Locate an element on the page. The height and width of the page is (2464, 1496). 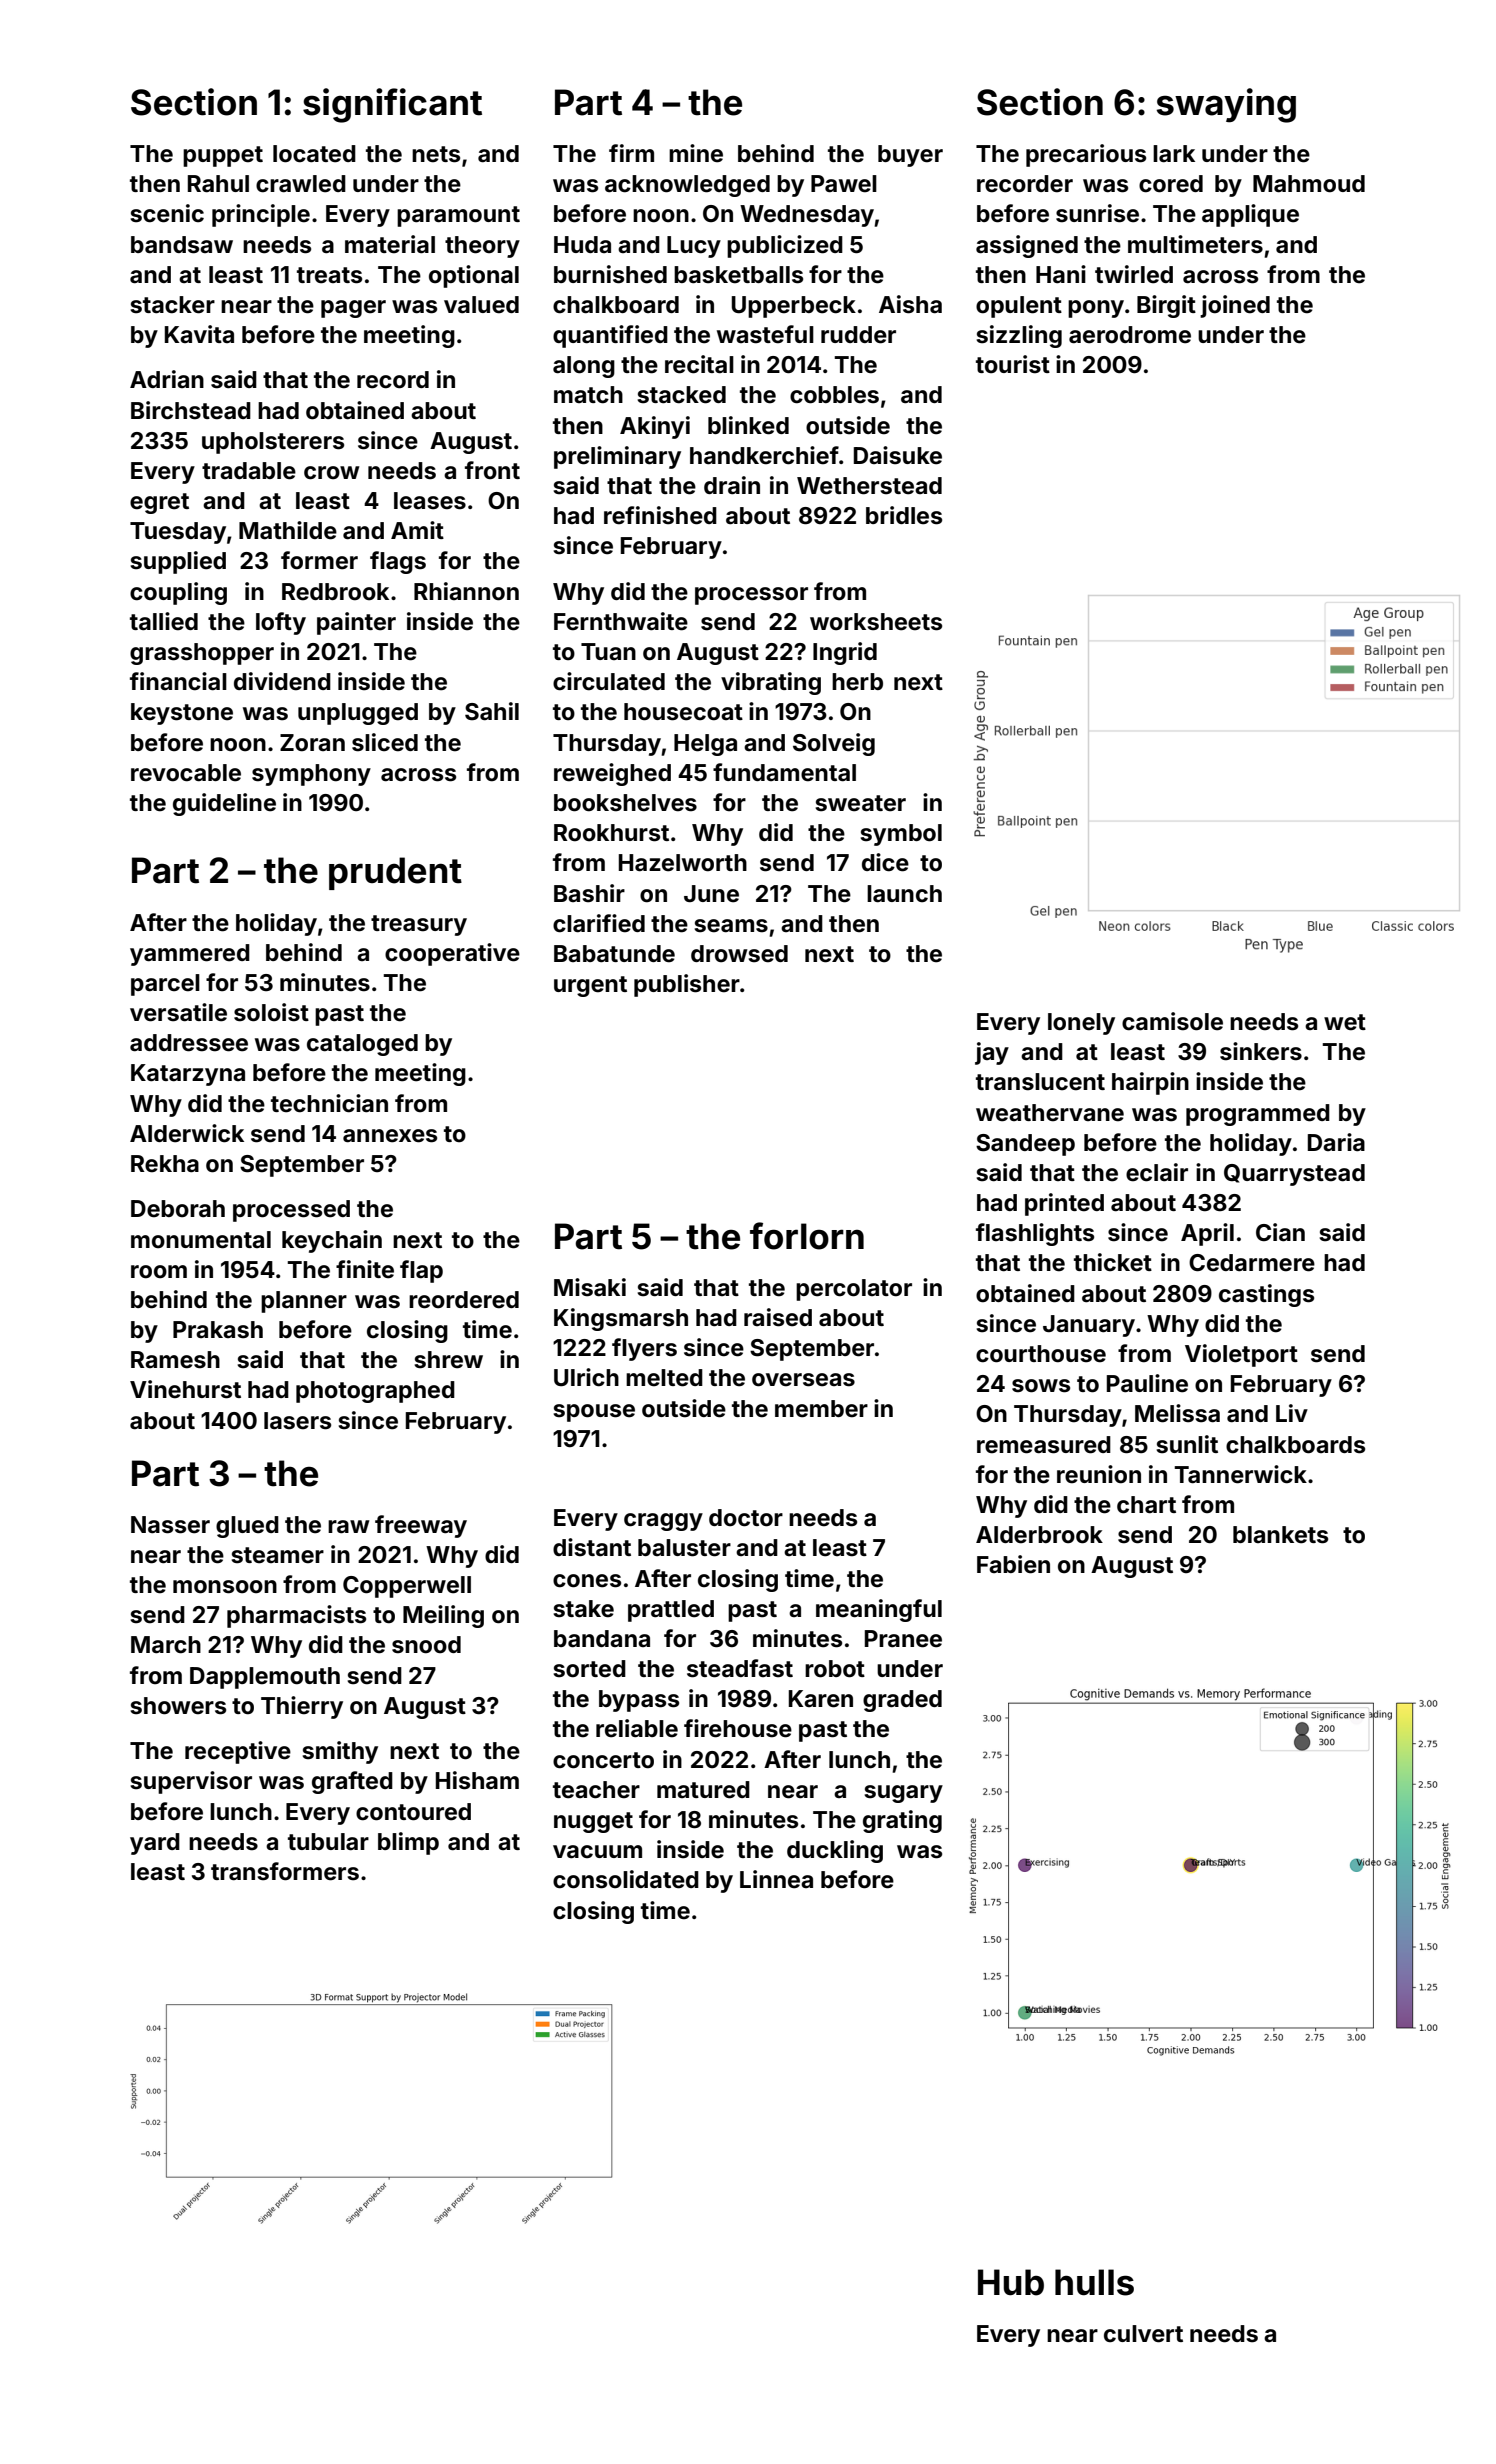
Rookhurst is located at coordinates (611, 833).
